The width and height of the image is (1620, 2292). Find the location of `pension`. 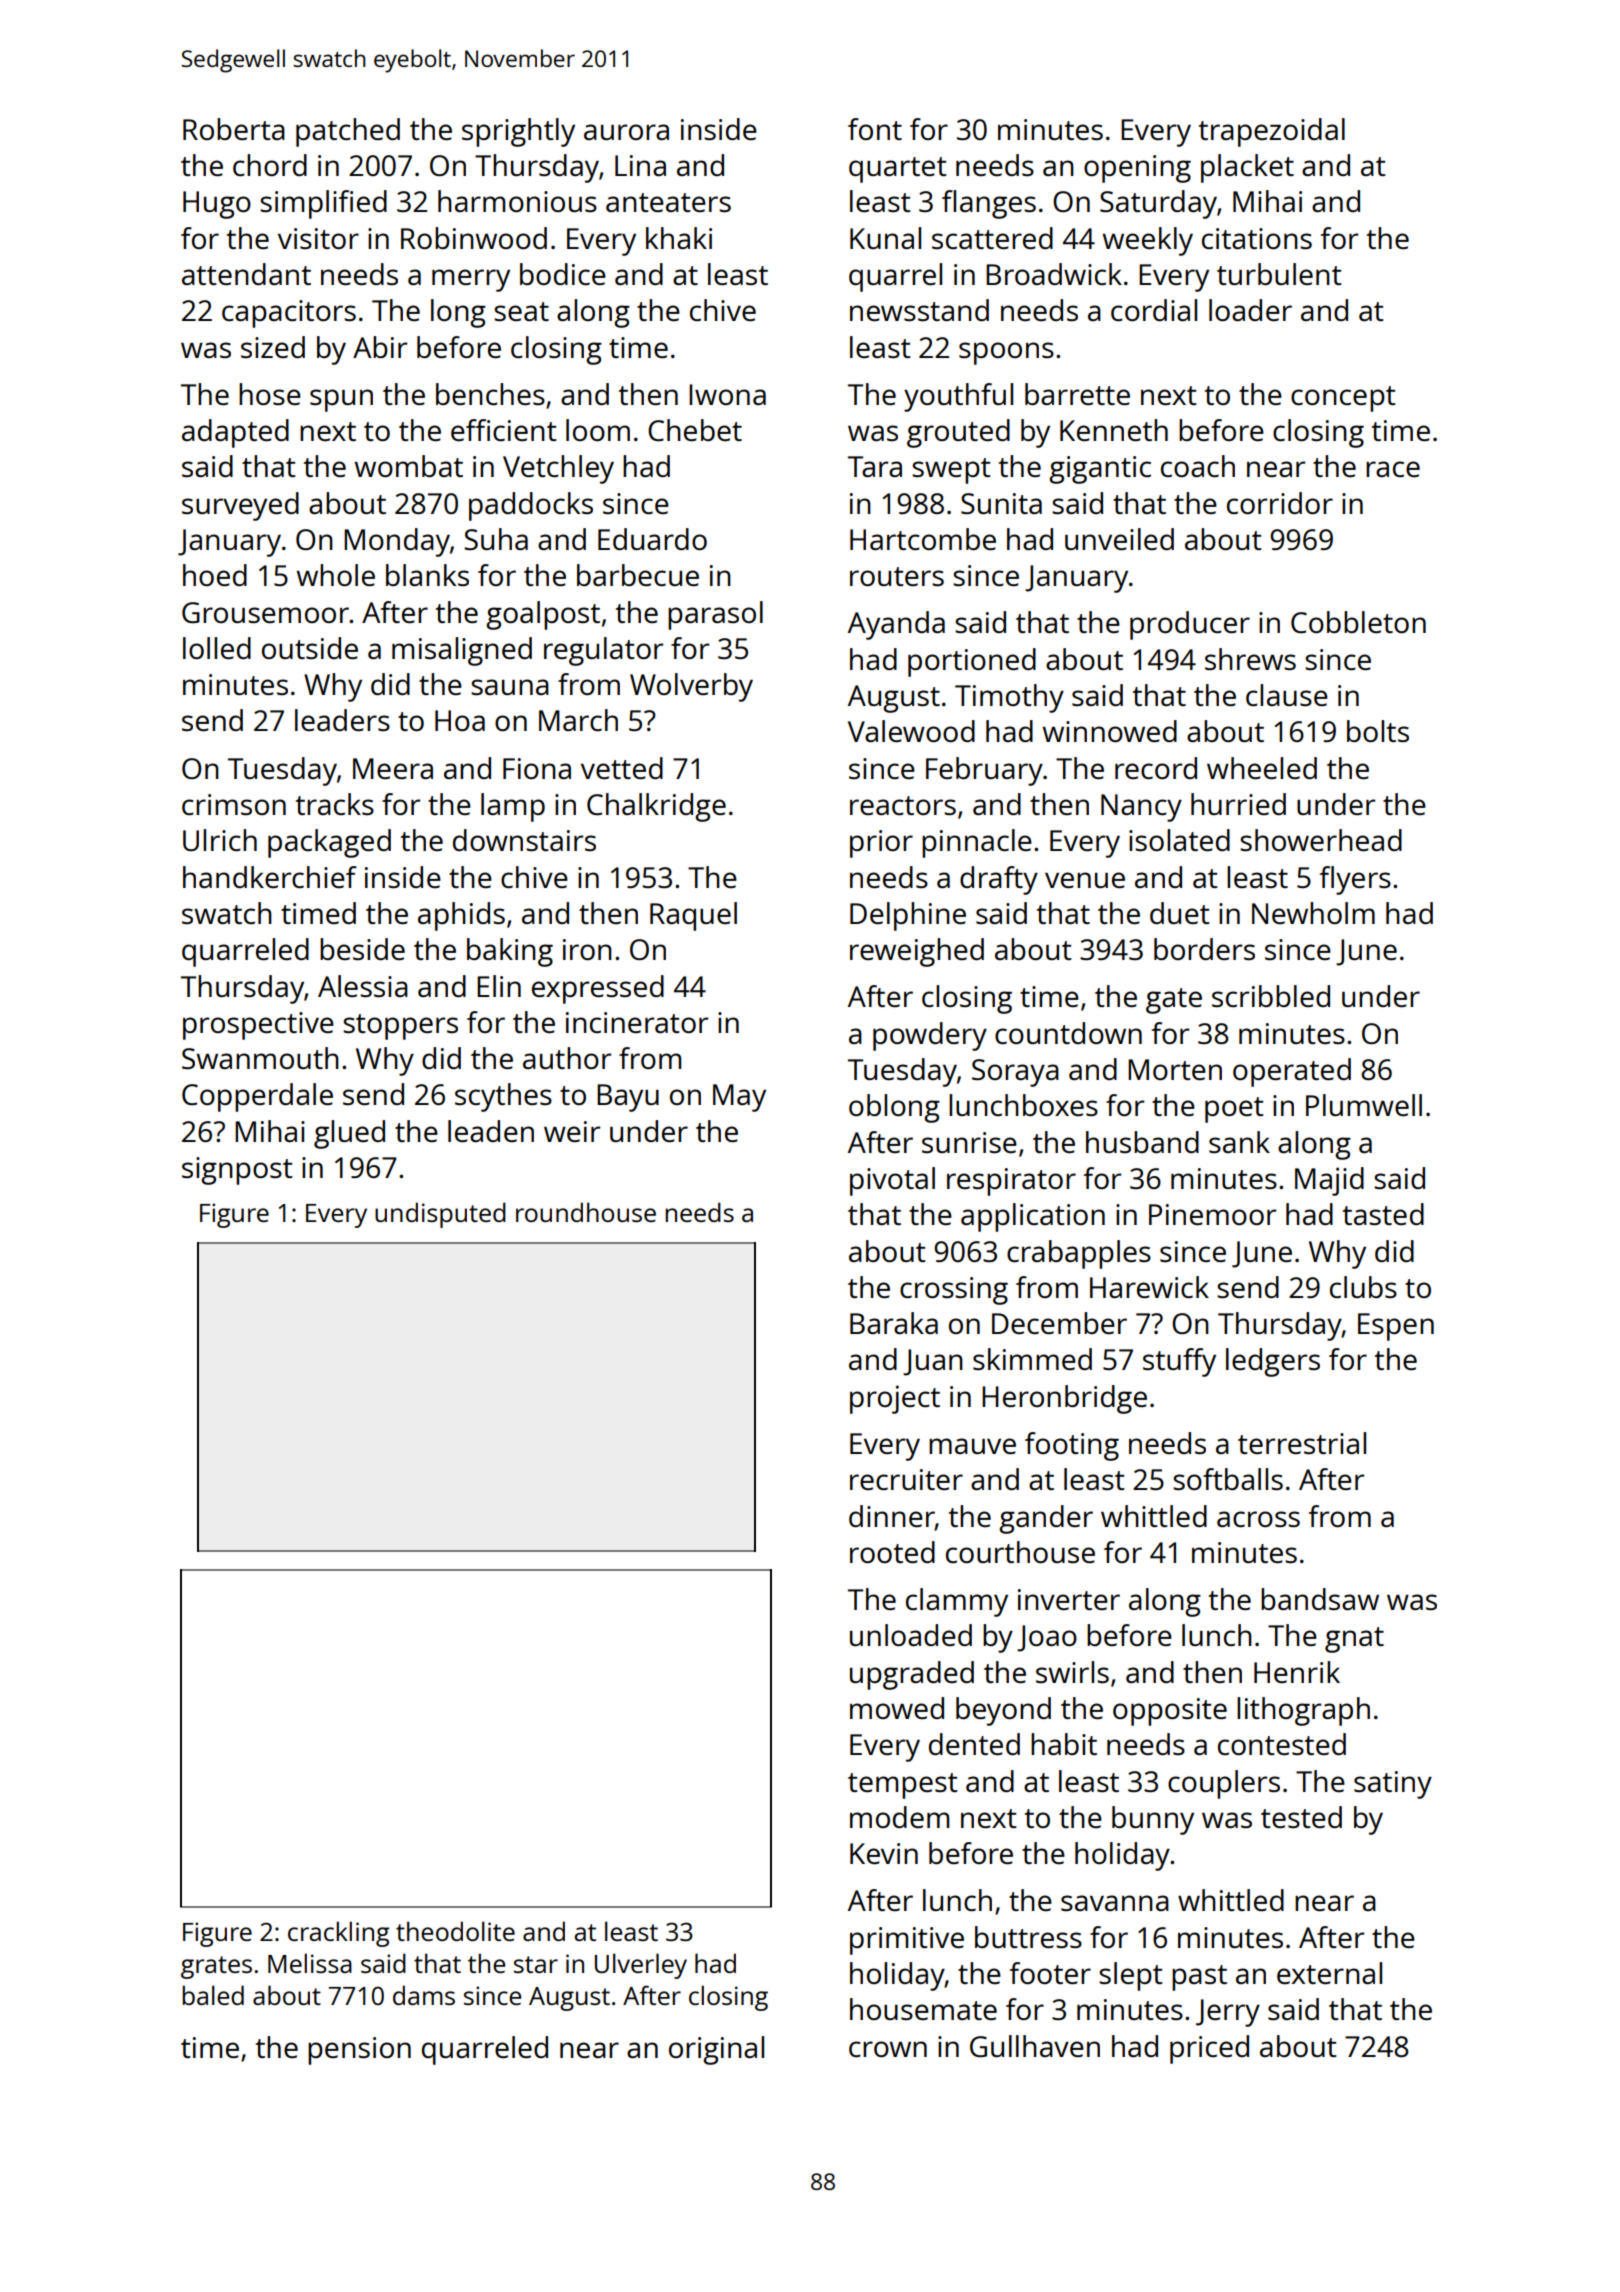

pension is located at coordinates (359, 2051).
